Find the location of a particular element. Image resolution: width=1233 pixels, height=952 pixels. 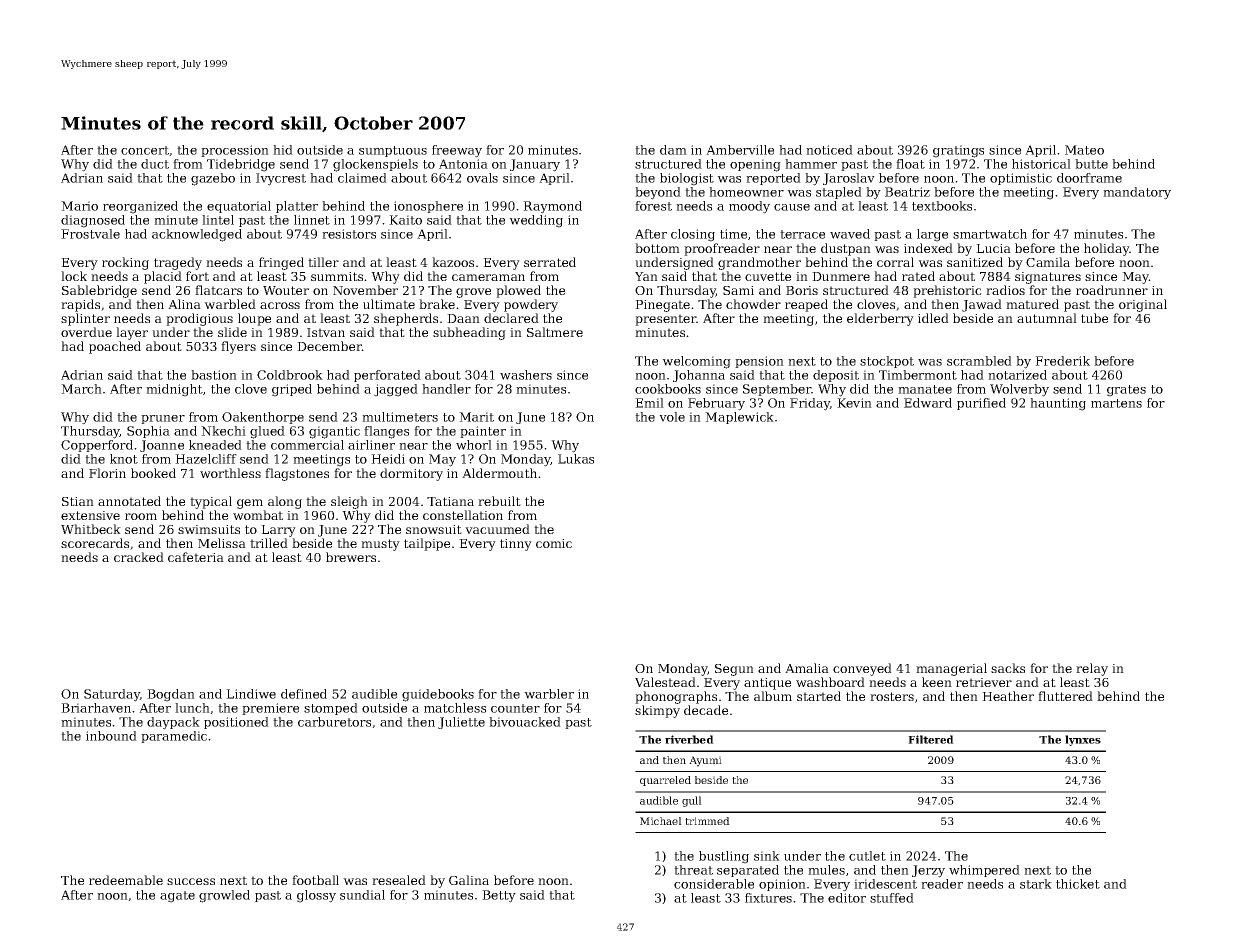

gull is located at coordinates (692, 801).
